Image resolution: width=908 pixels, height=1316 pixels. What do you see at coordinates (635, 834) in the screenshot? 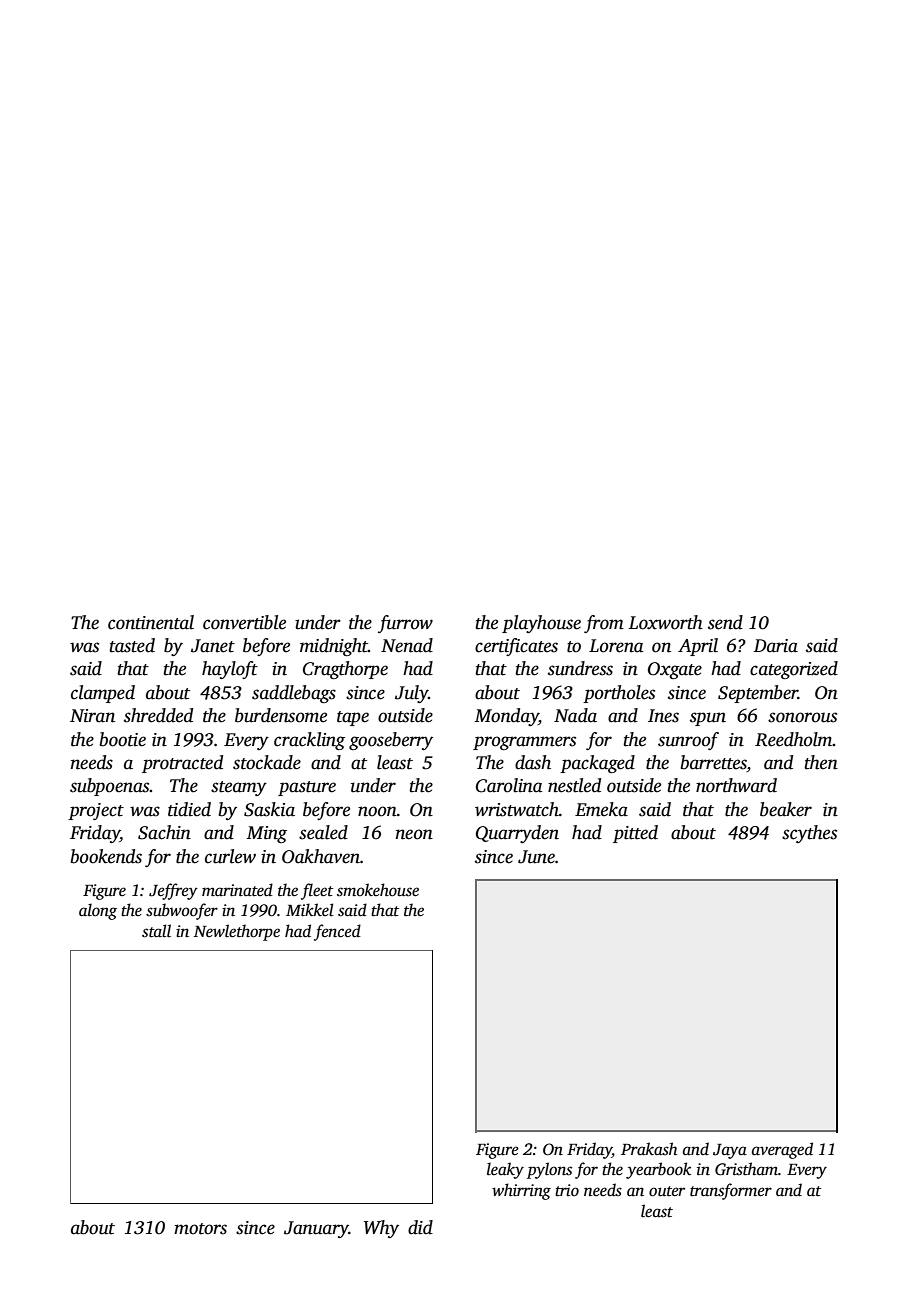
I see `pitted` at bounding box center [635, 834].
